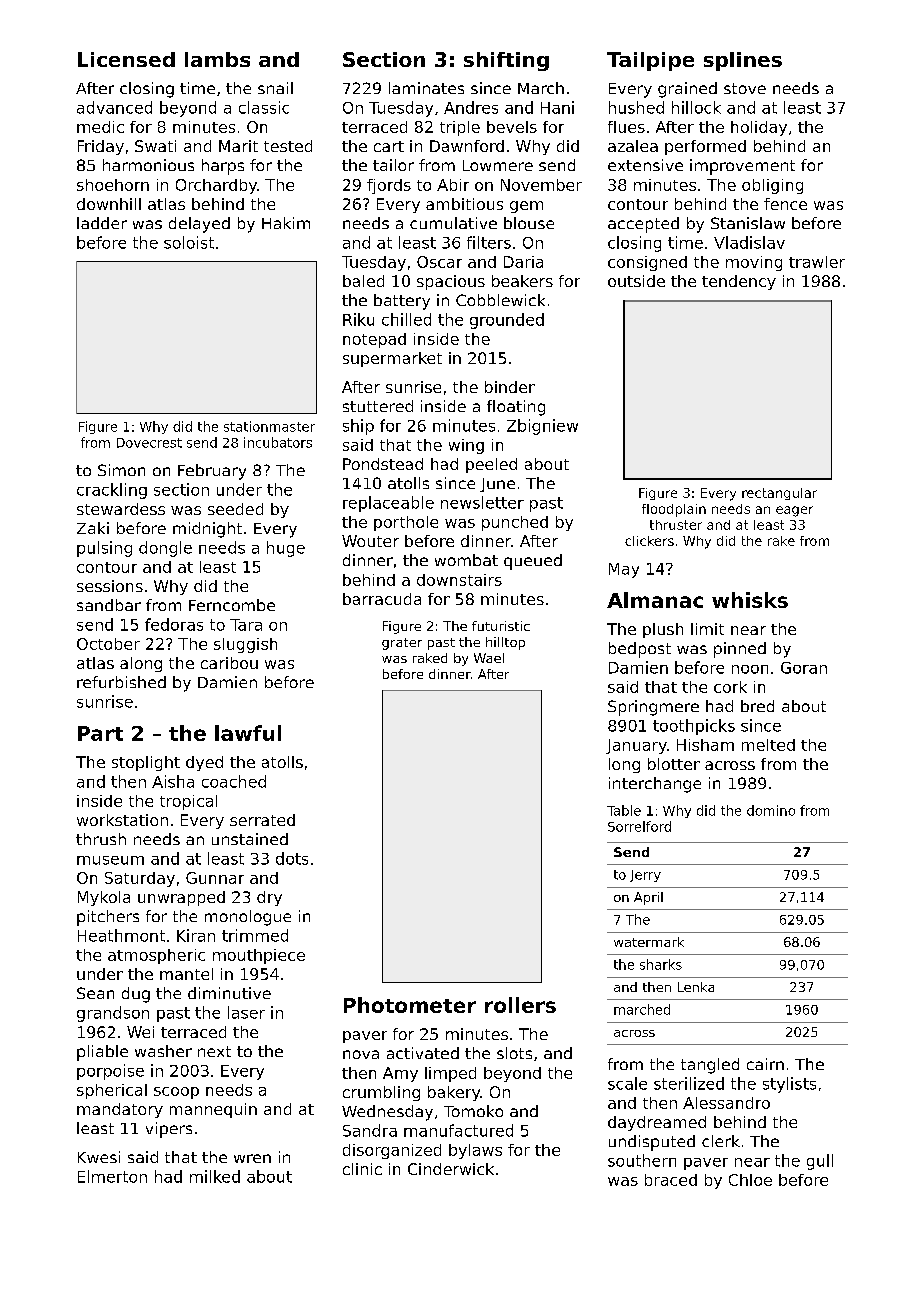 The image size is (924, 1308). I want to click on dongle, so click(165, 549).
